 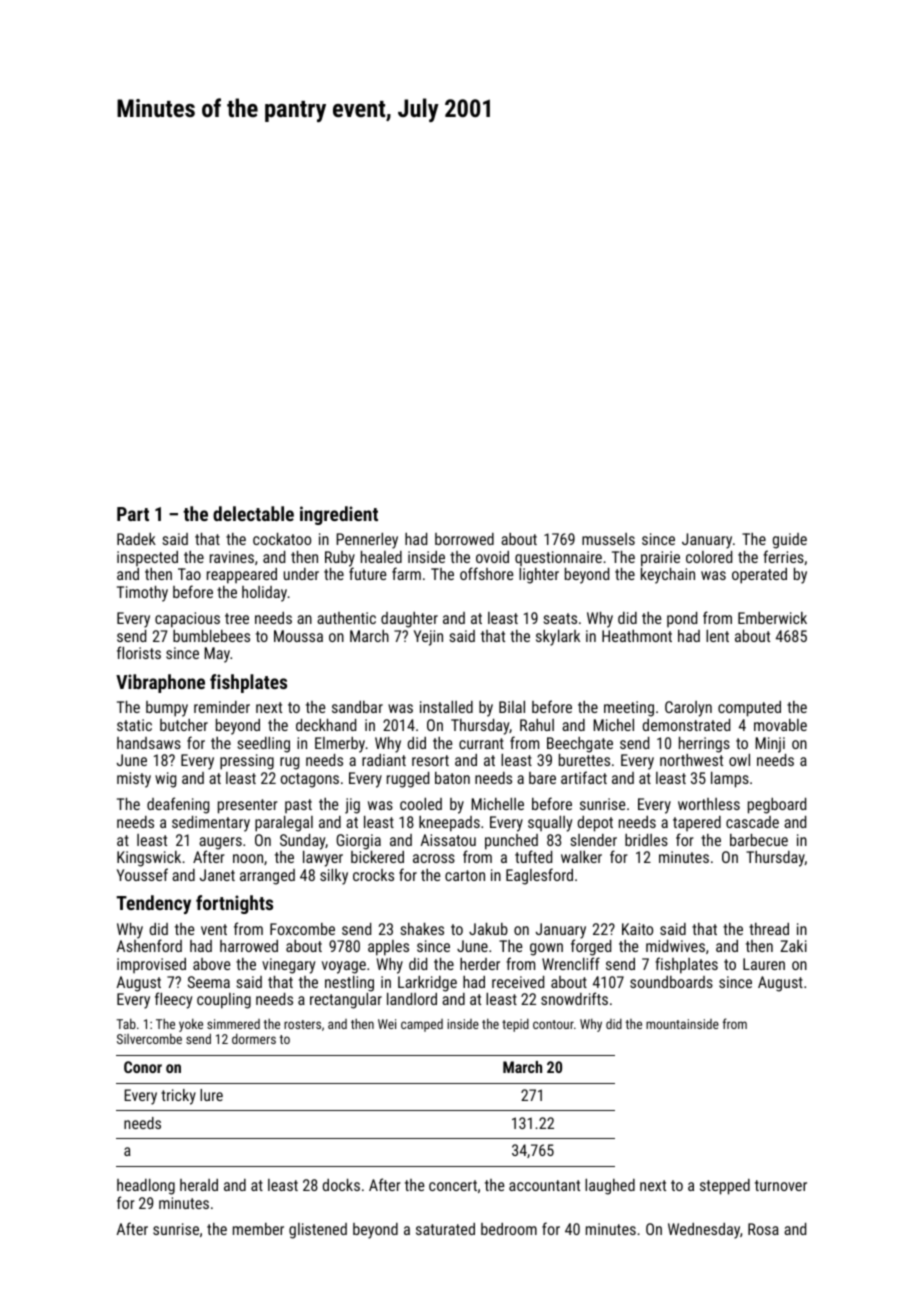 What do you see at coordinates (558, 638) in the page?
I see `skylark` at bounding box center [558, 638].
